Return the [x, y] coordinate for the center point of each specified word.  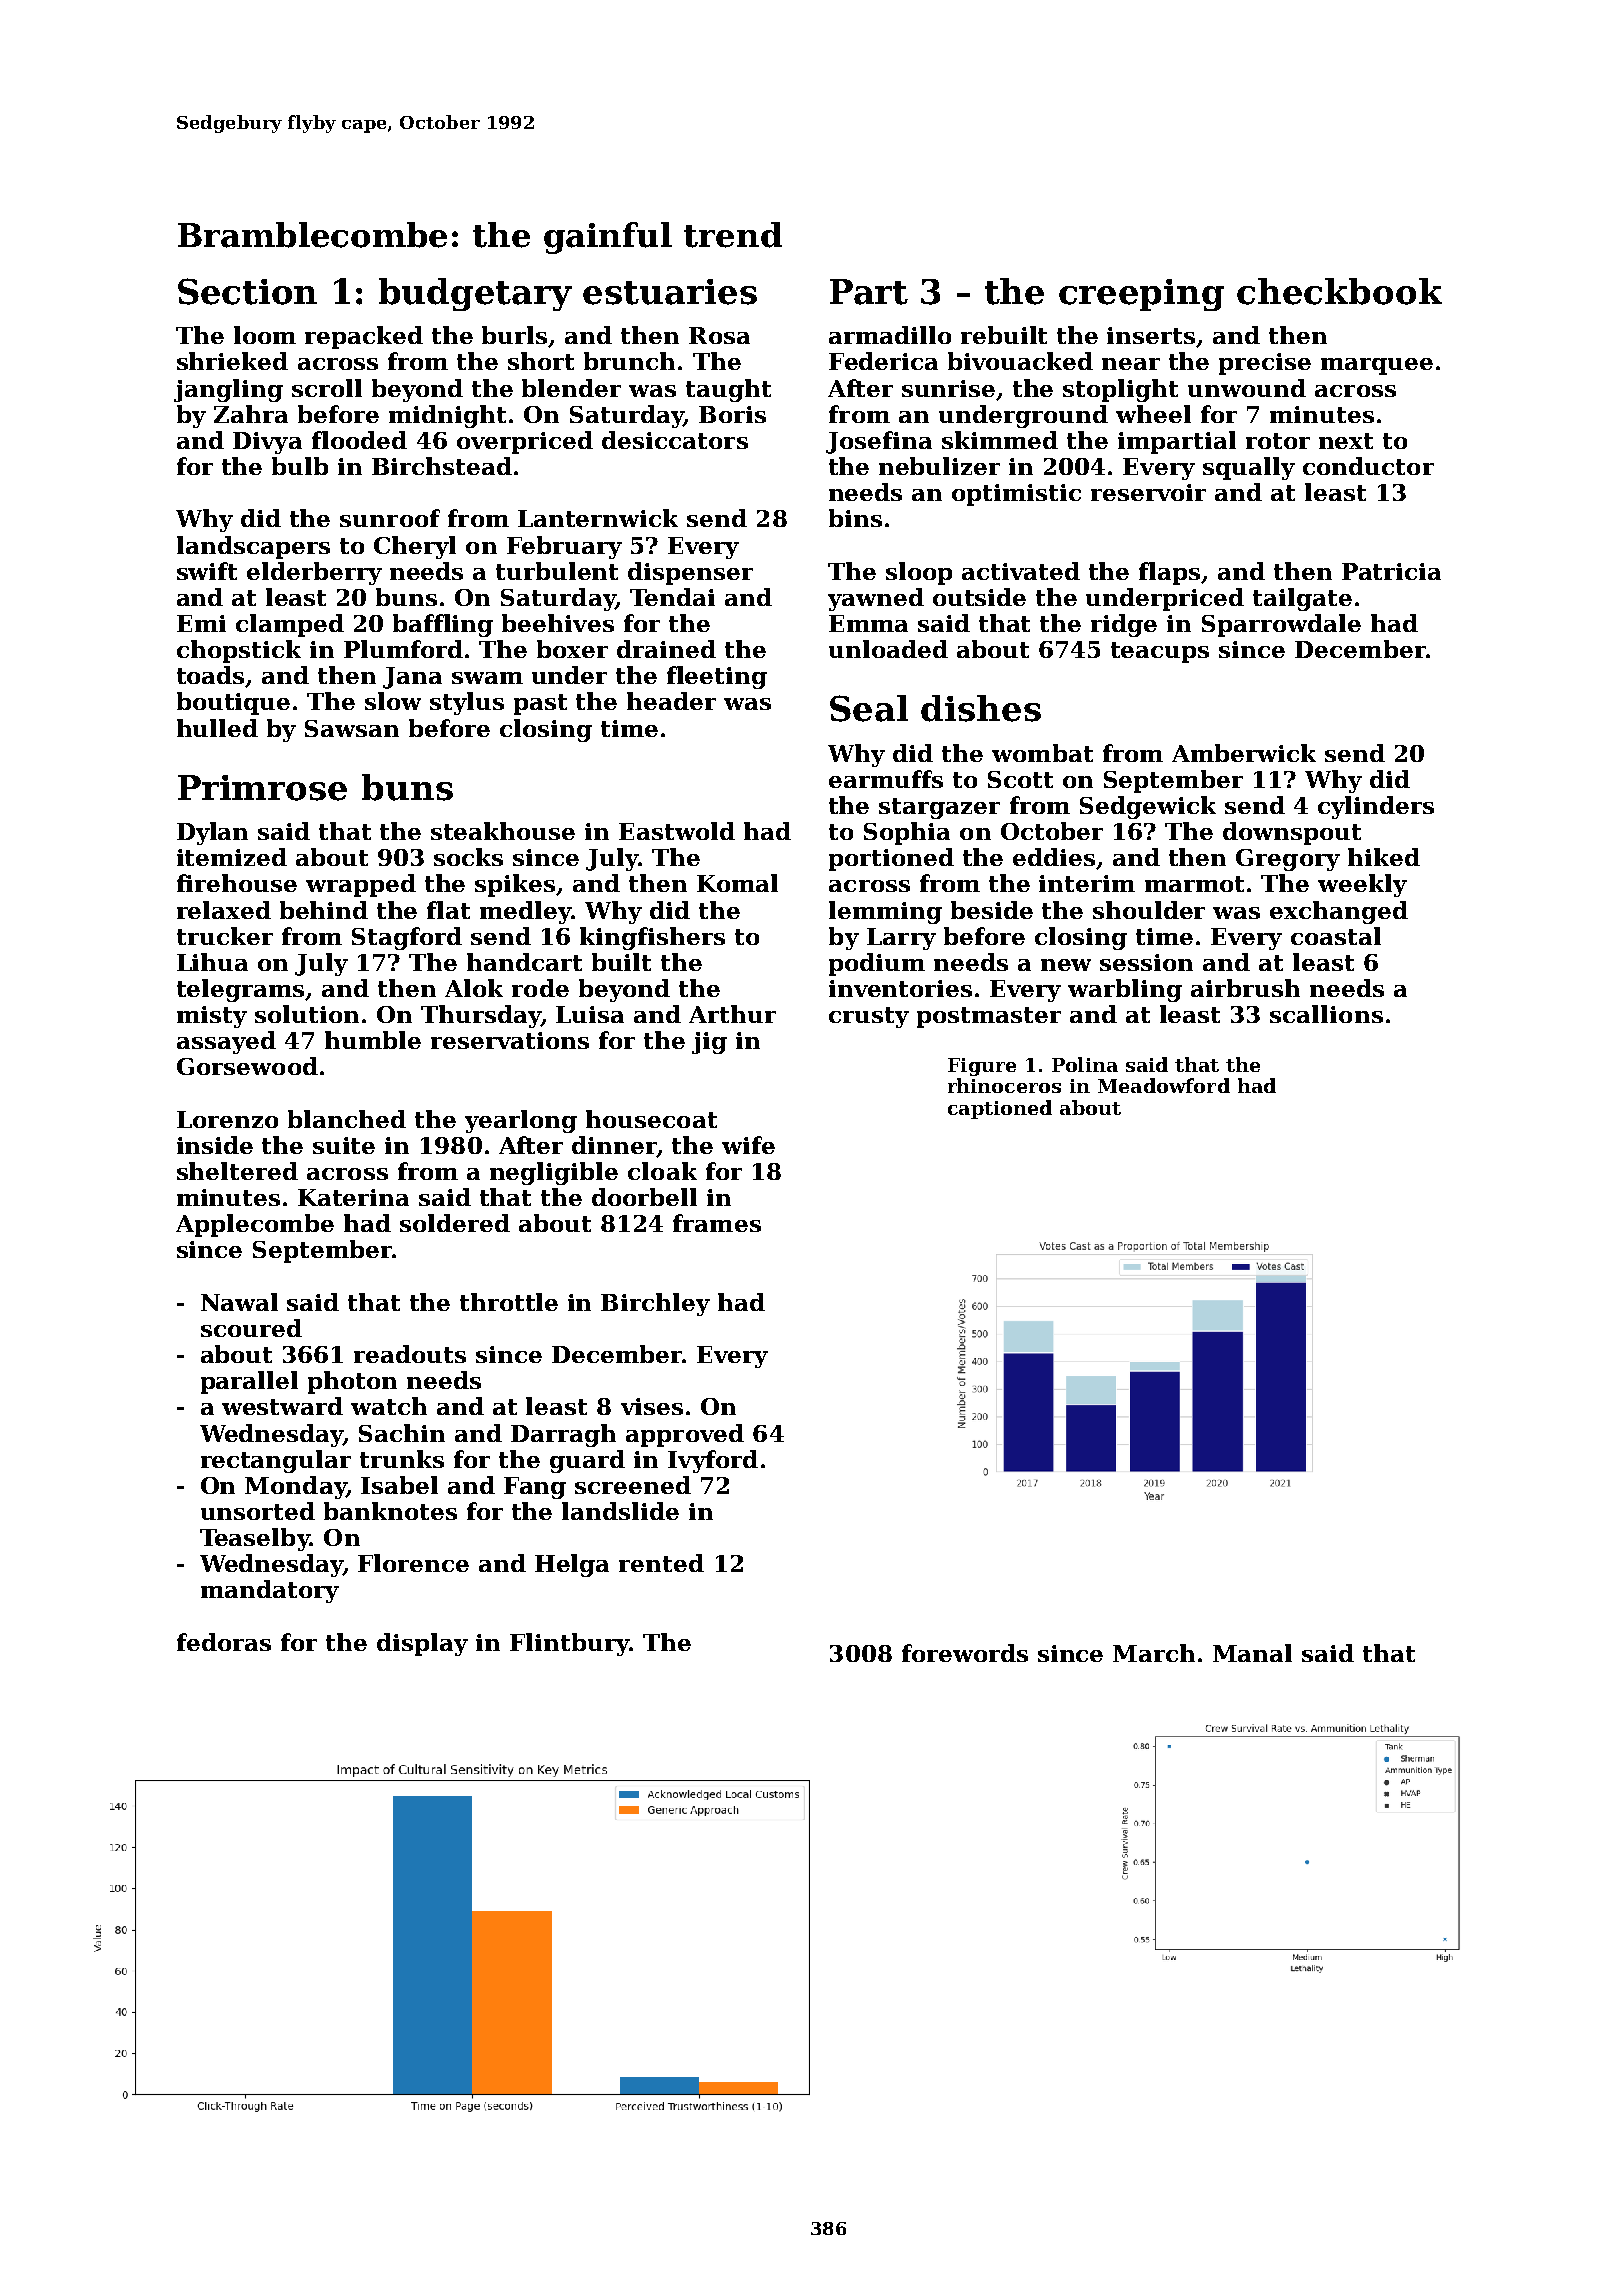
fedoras [224, 1642]
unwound [1247, 388]
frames [717, 1223]
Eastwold [677, 831]
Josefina [879, 442]
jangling [228, 390]
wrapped [361, 885]
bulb [300, 466]
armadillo [890, 335]
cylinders [1376, 807]
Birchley [655, 1304]
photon [352, 1382]
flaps [1169, 573]
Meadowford [1164, 1085]
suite [344, 1145]
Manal [1252, 1653]
